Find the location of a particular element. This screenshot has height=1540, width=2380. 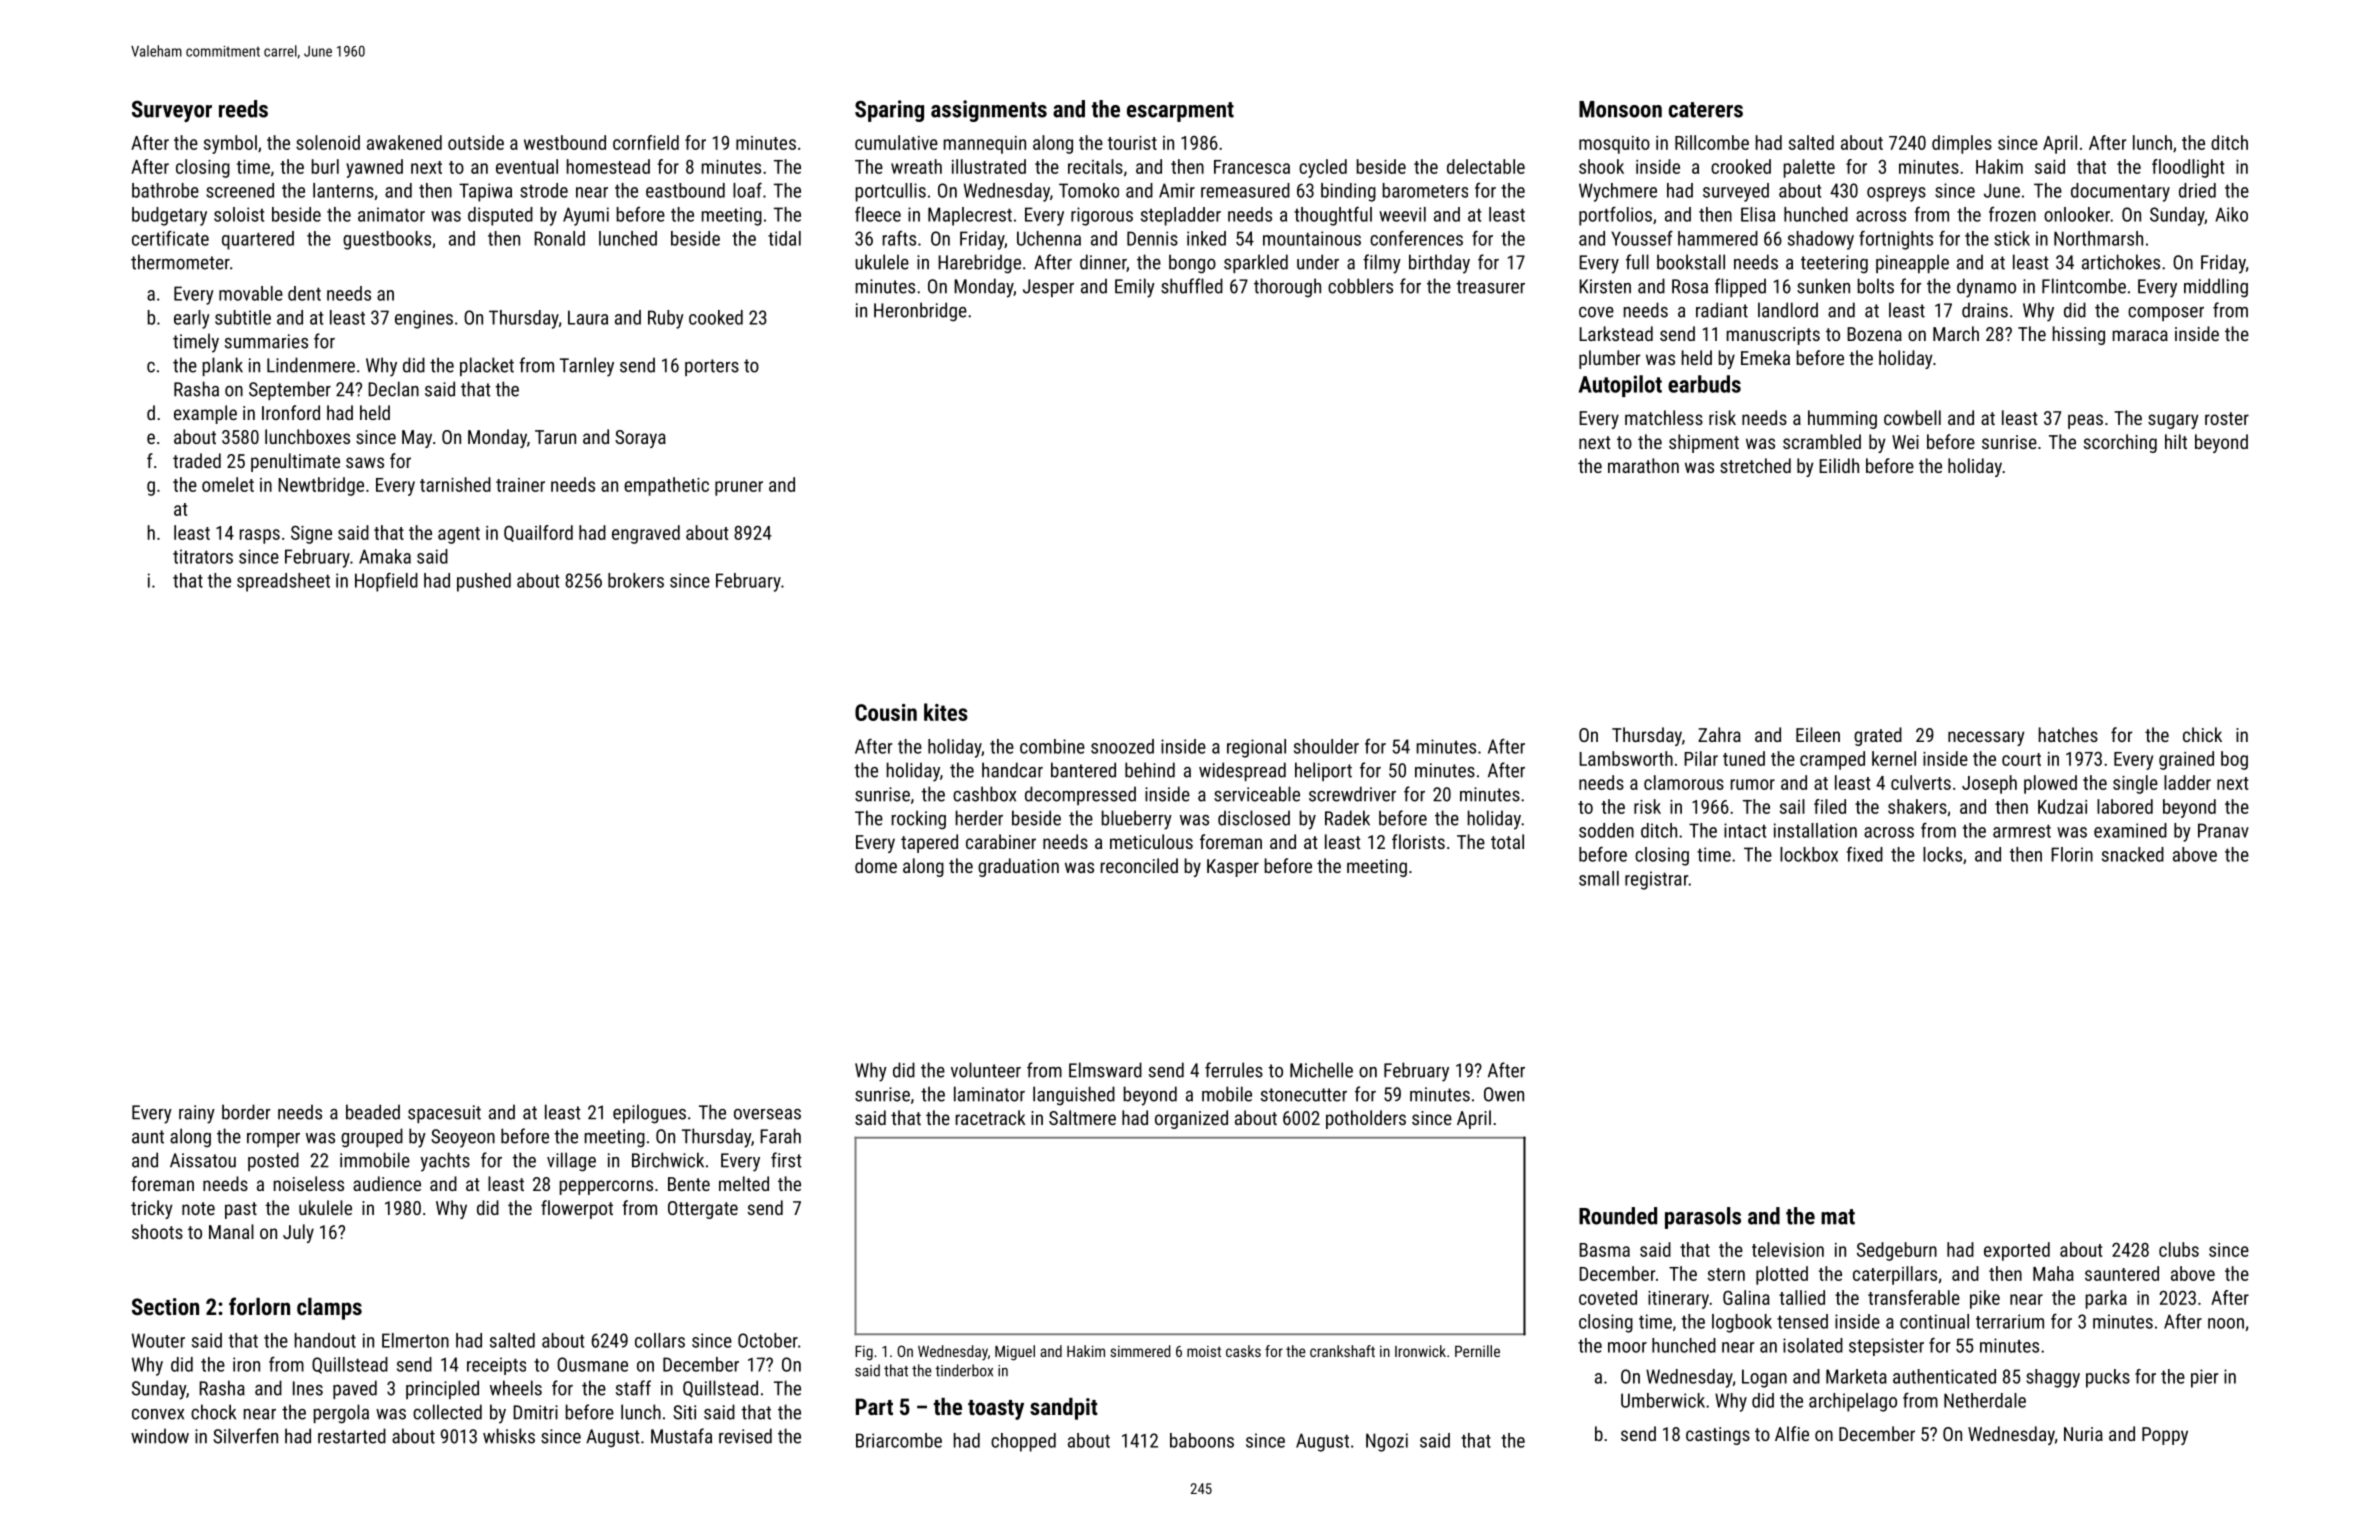

Sedgeburn is located at coordinates (1897, 1251).
